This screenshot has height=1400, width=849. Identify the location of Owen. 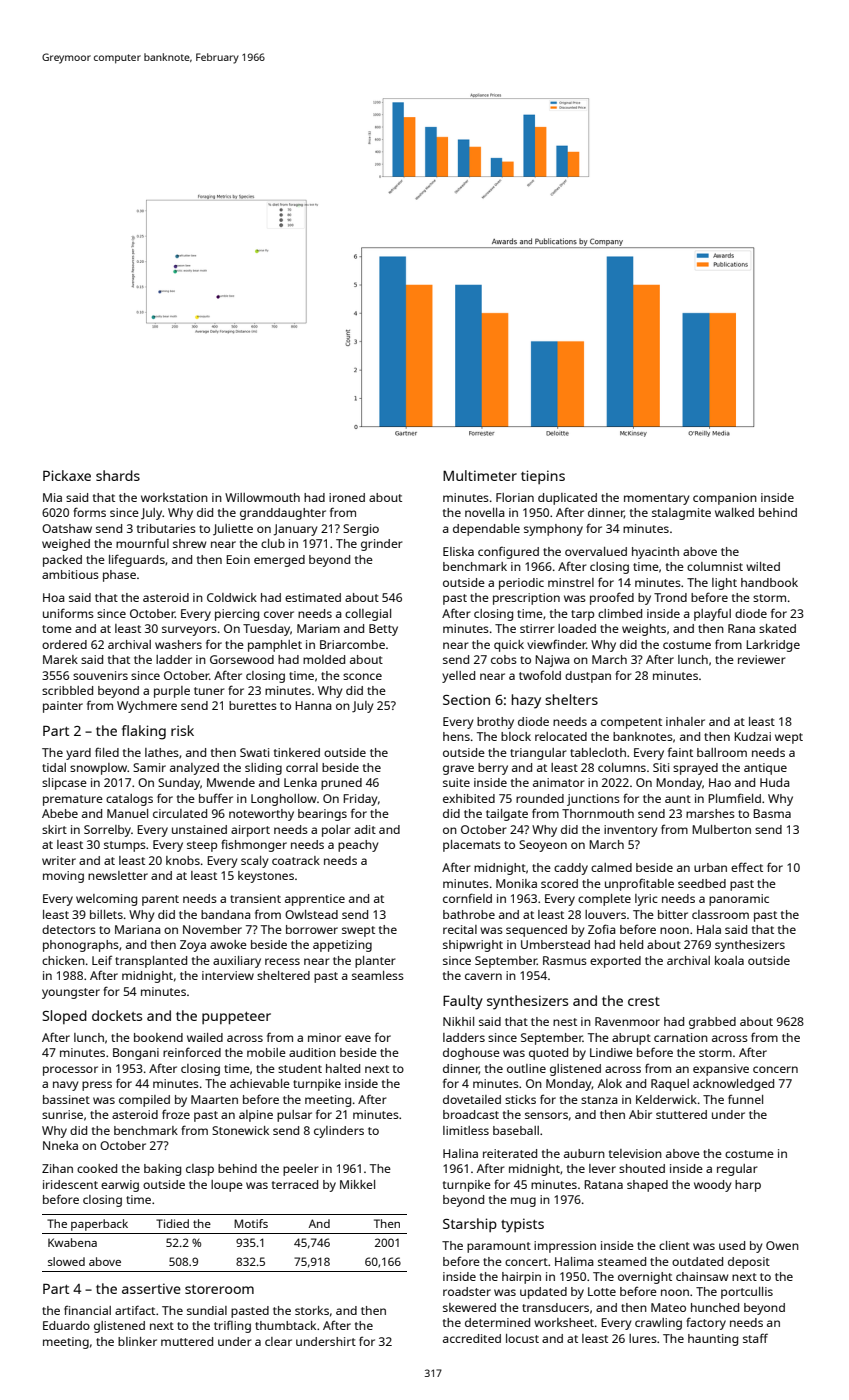
(782, 1245).
